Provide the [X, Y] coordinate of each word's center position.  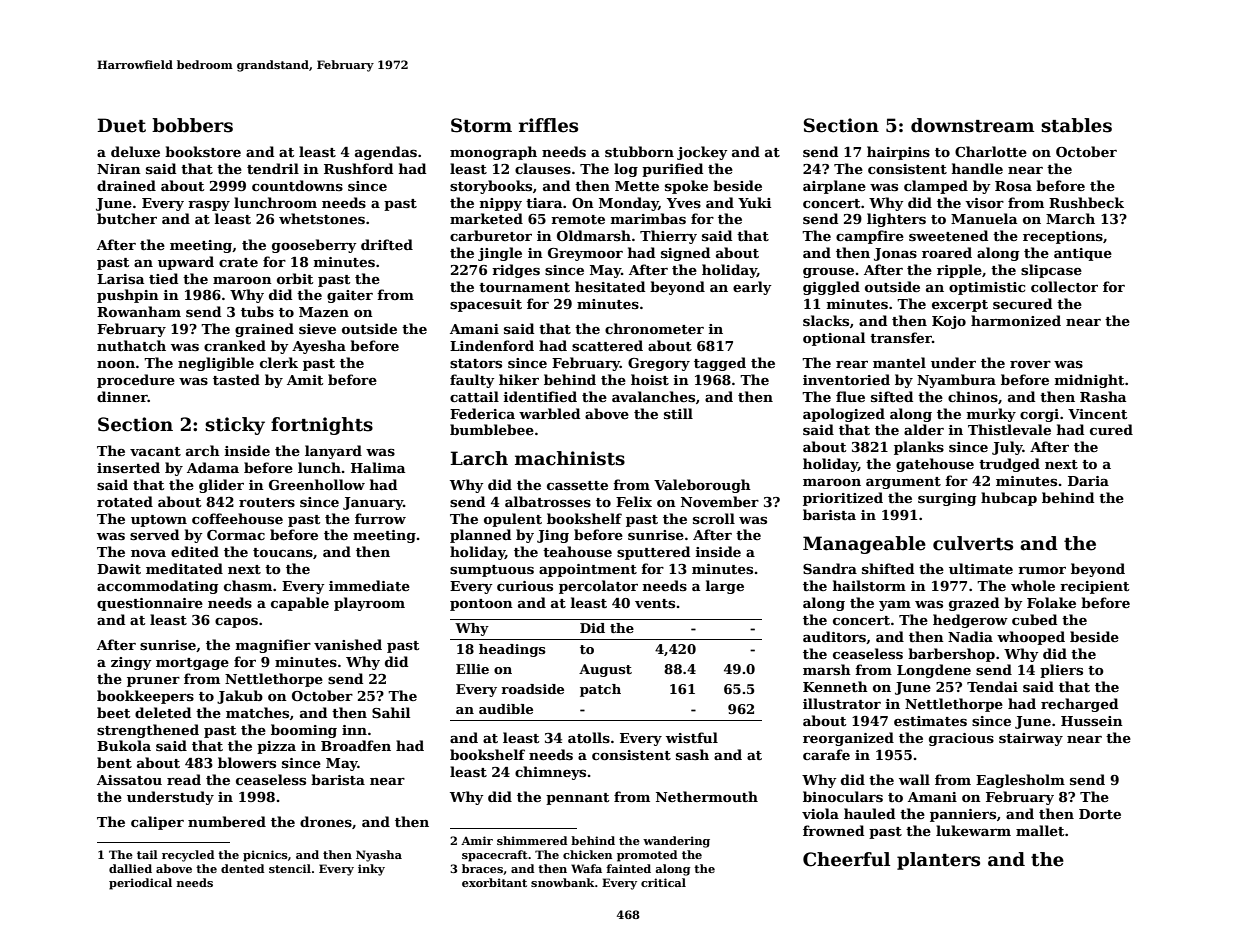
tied [163, 278]
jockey [702, 153]
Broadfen [356, 745]
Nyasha [379, 856]
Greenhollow [317, 484]
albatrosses [548, 501]
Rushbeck [1086, 202]
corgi [1039, 415]
